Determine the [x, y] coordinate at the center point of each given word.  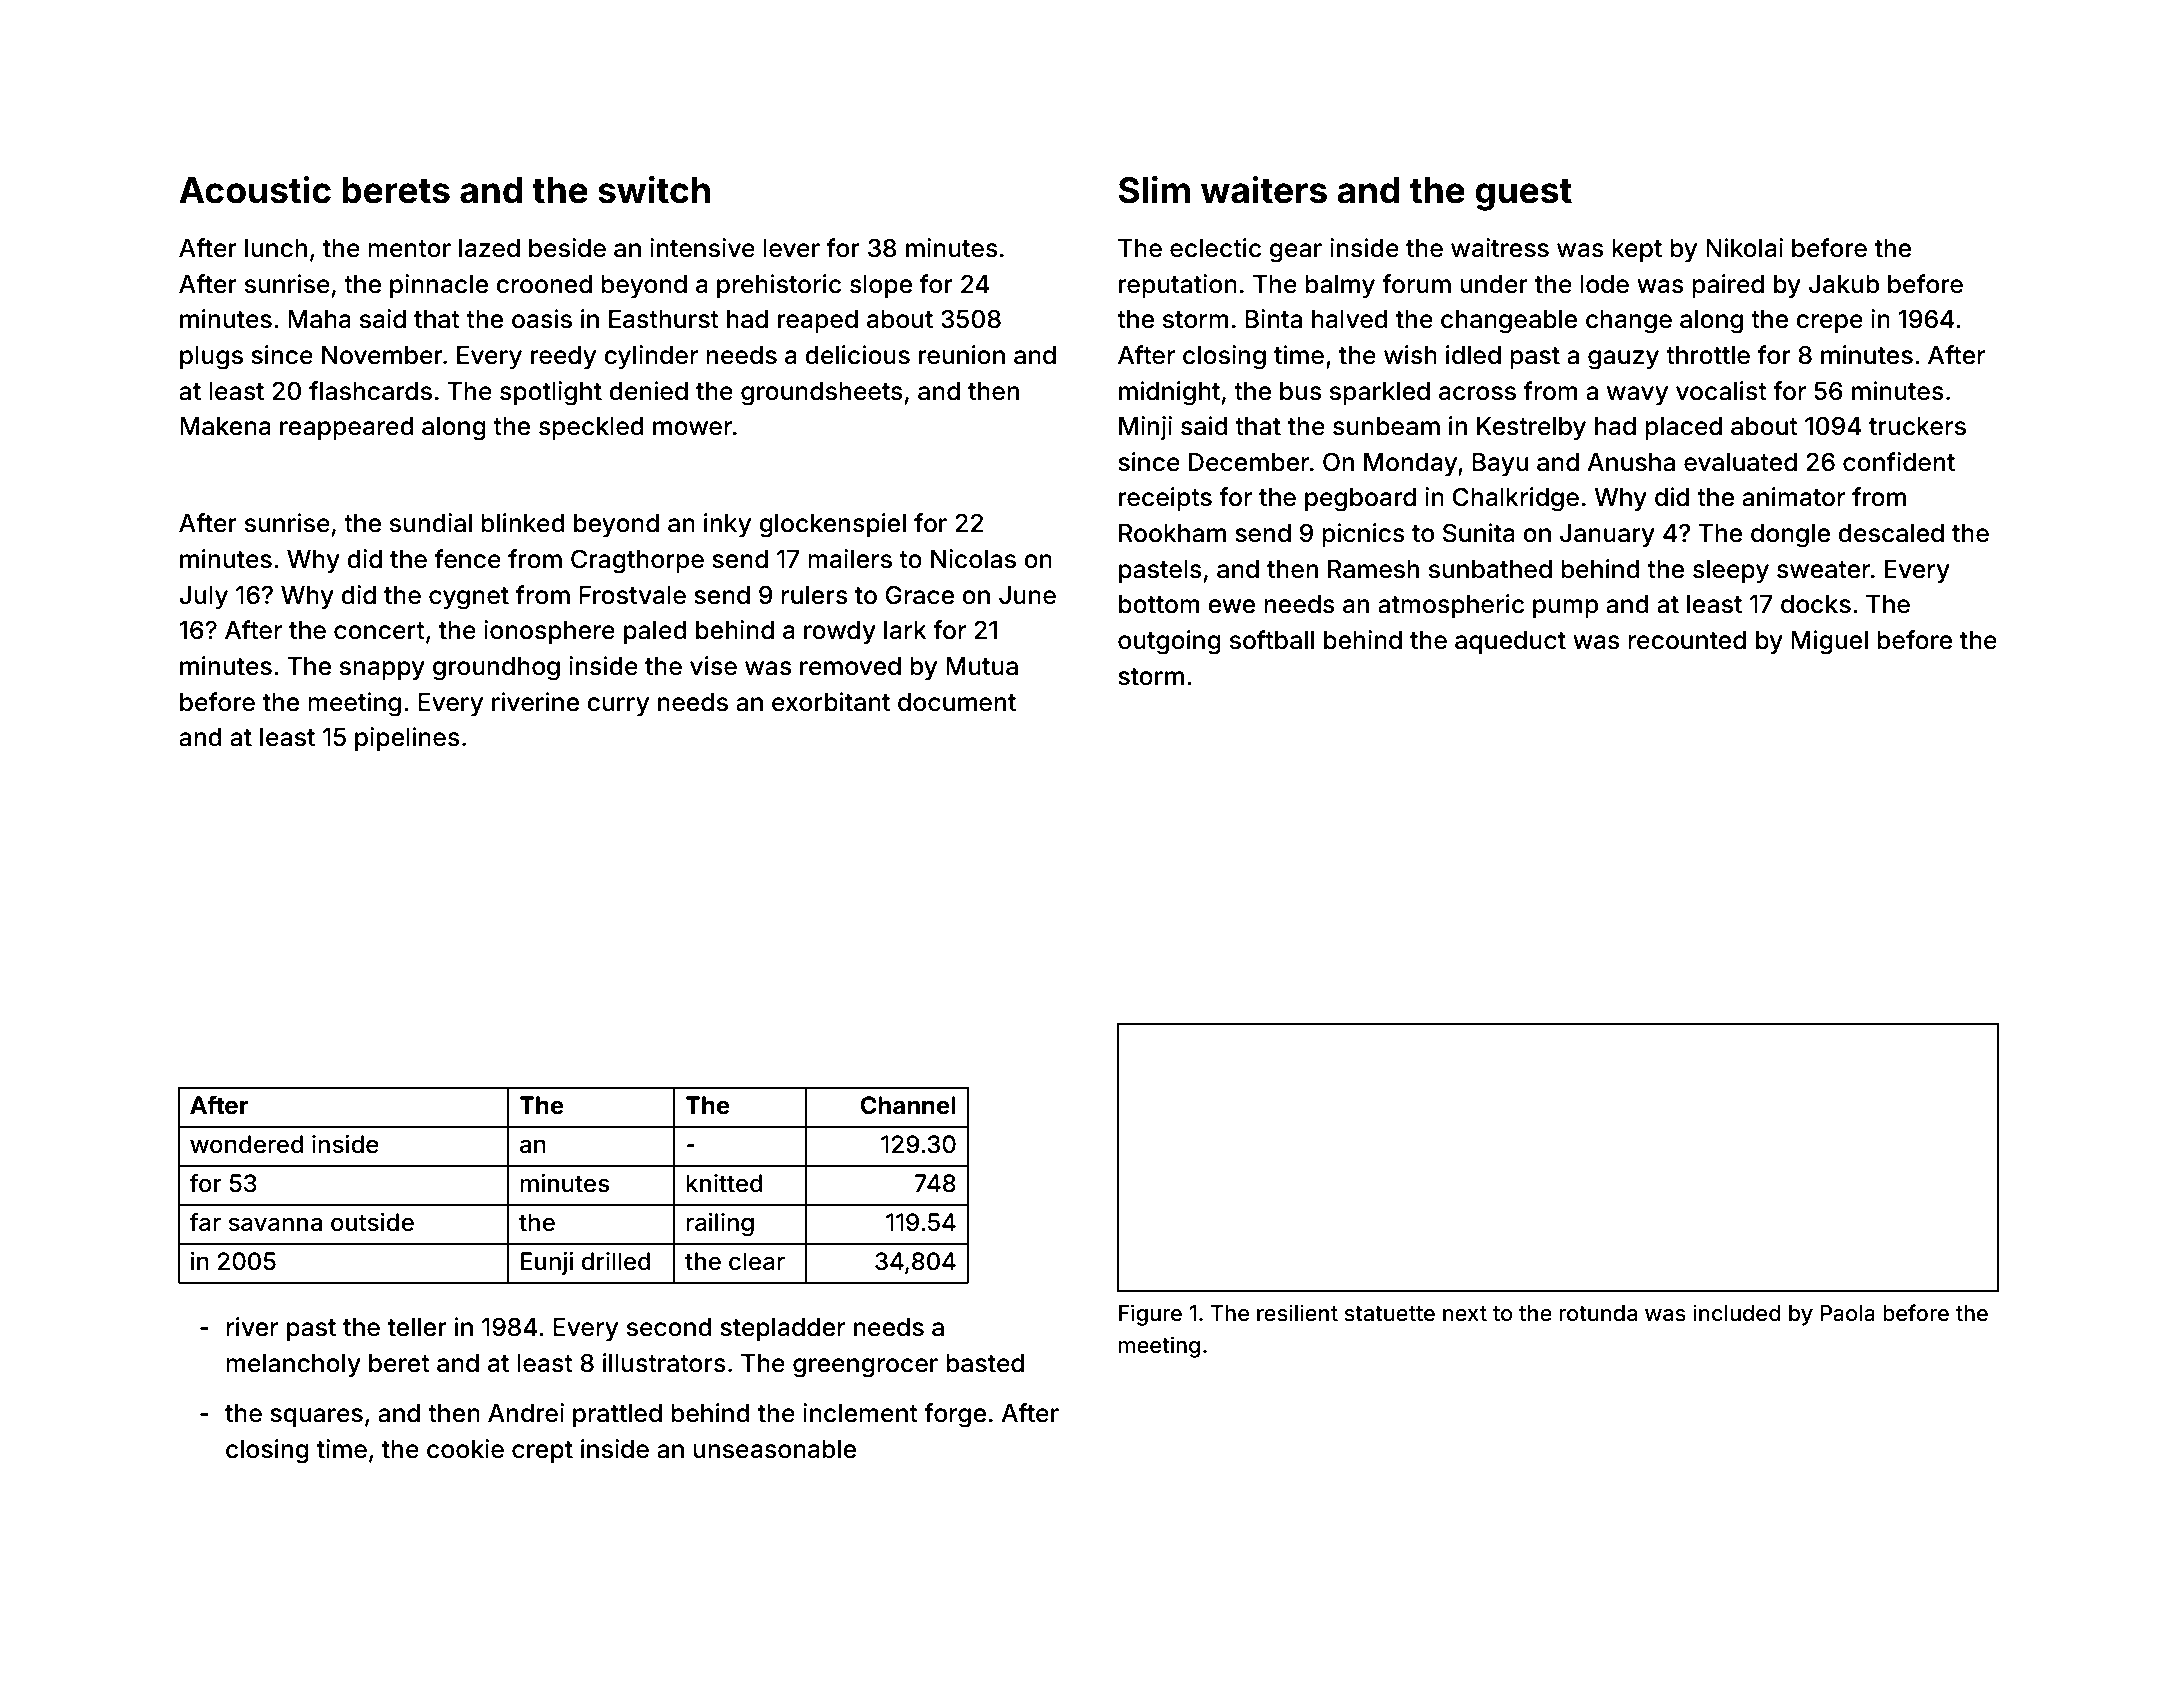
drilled [615, 1261]
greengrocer [865, 1368]
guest [1523, 195]
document [957, 702]
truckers [1917, 426]
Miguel [1829, 642]
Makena [225, 426]
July [203, 597]
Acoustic [255, 190]
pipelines [407, 739]
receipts [1165, 499]
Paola [1847, 1313]
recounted [1687, 640]
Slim [1154, 190]
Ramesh [1373, 569]
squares [316, 1417]
